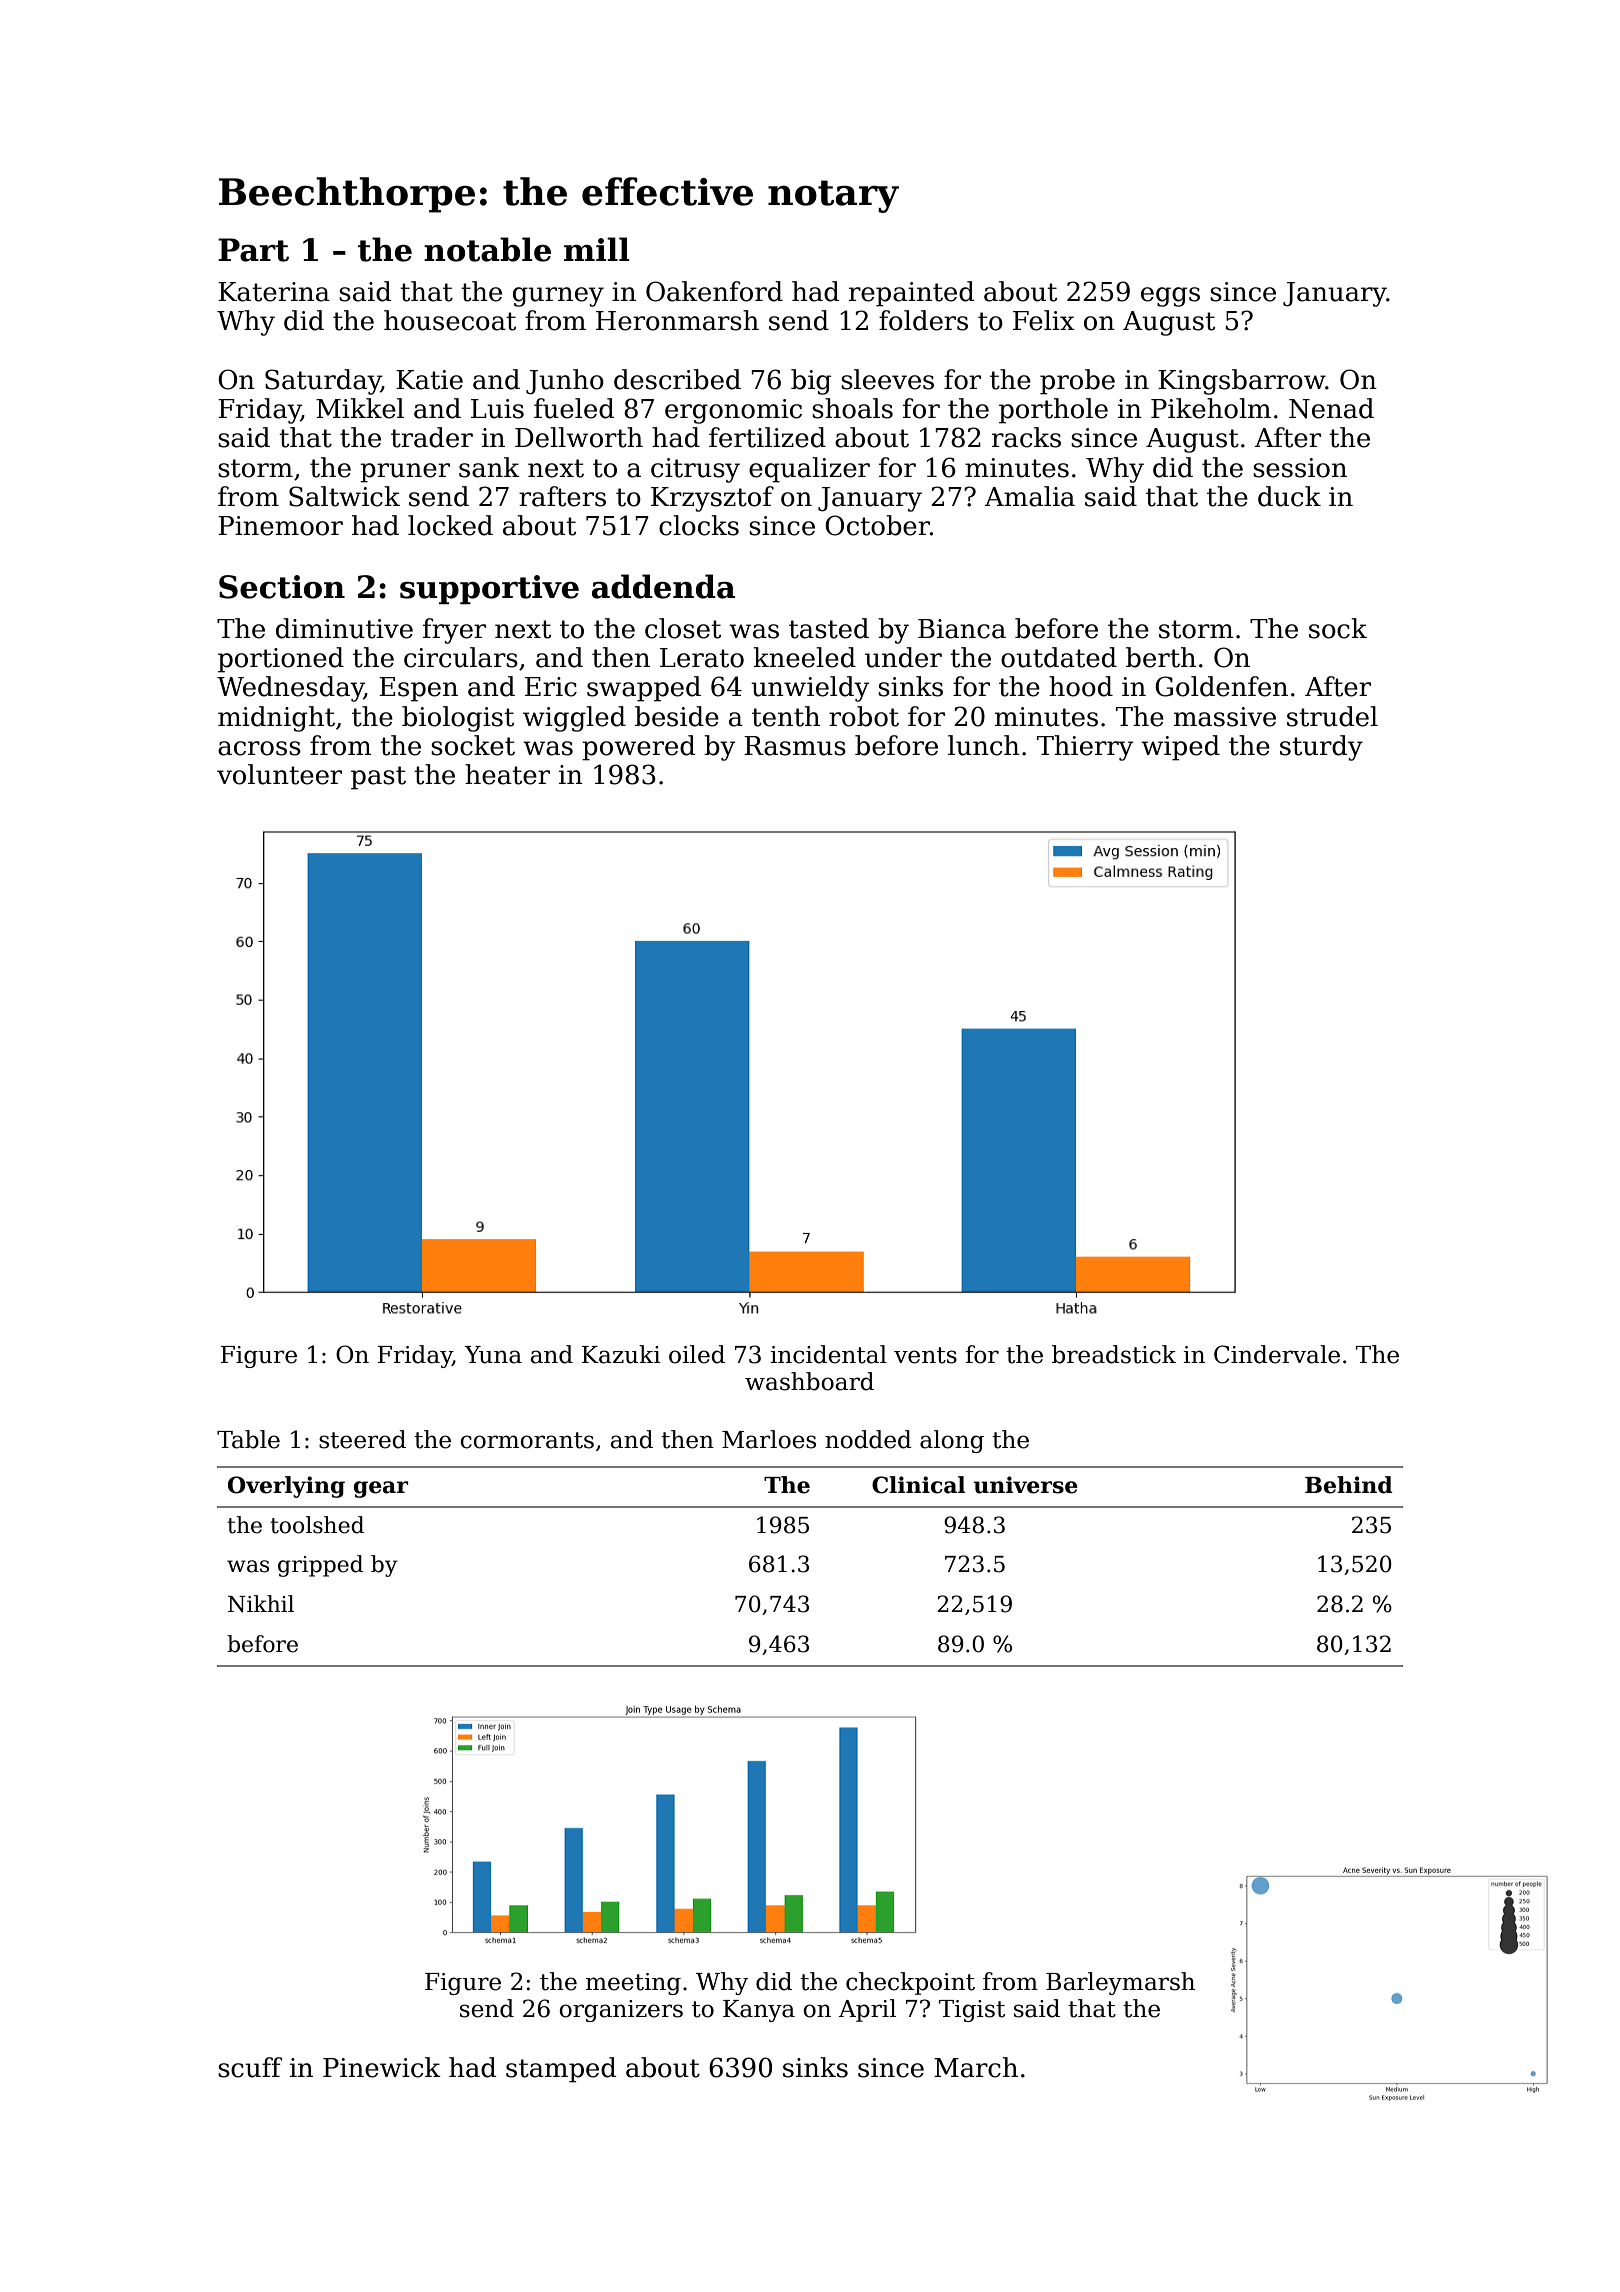 The width and height of the screenshot is (1620, 2292). Describe the element at coordinates (1114, 1354) in the screenshot. I see `breadstick` at that location.
